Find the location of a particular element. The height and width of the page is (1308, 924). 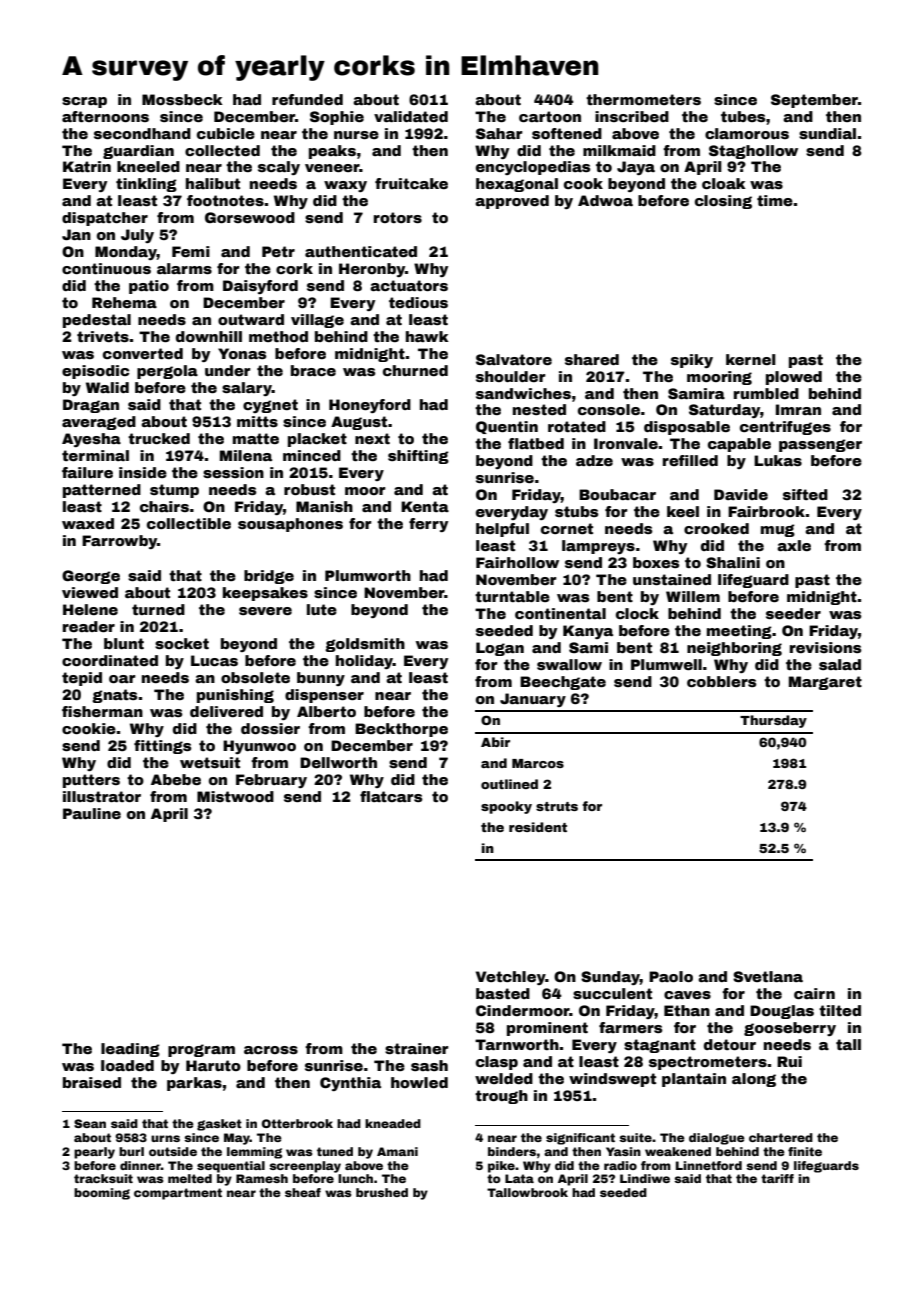

secondhand is located at coordinates (142, 133).
